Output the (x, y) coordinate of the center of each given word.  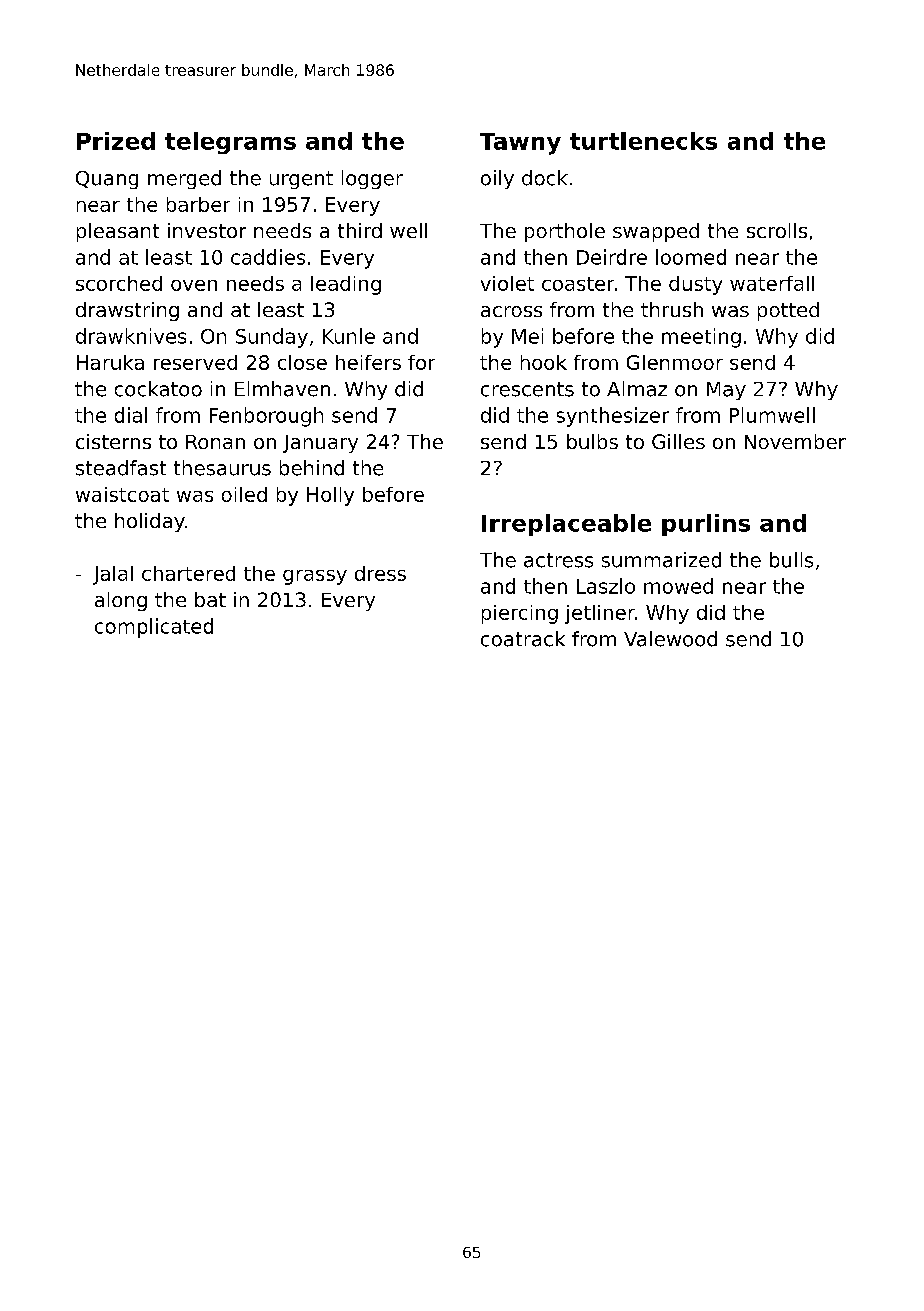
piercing (520, 614)
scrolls (777, 230)
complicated (154, 628)
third (360, 230)
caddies (268, 257)
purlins (706, 525)
